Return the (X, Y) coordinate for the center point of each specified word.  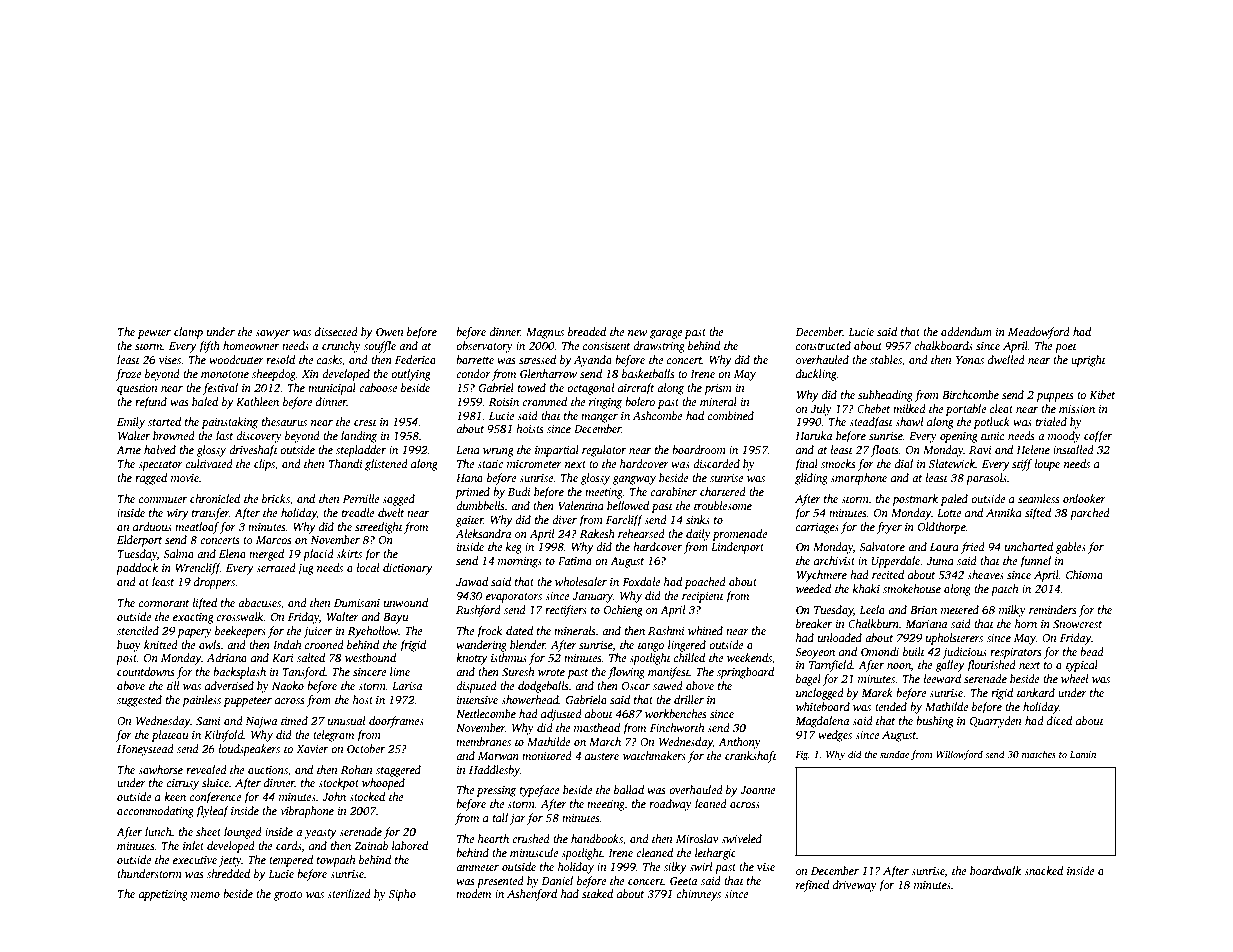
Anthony (739, 743)
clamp (188, 333)
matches (1039, 754)
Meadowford (1039, 333)
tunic (992, 436)
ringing (605, 403)
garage (666, 334)
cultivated (209, 463)
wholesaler (581, 581)
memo (205, 895)
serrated (276, 567)
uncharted (1029, 546)
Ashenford (532, 895)
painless (201, 701)
